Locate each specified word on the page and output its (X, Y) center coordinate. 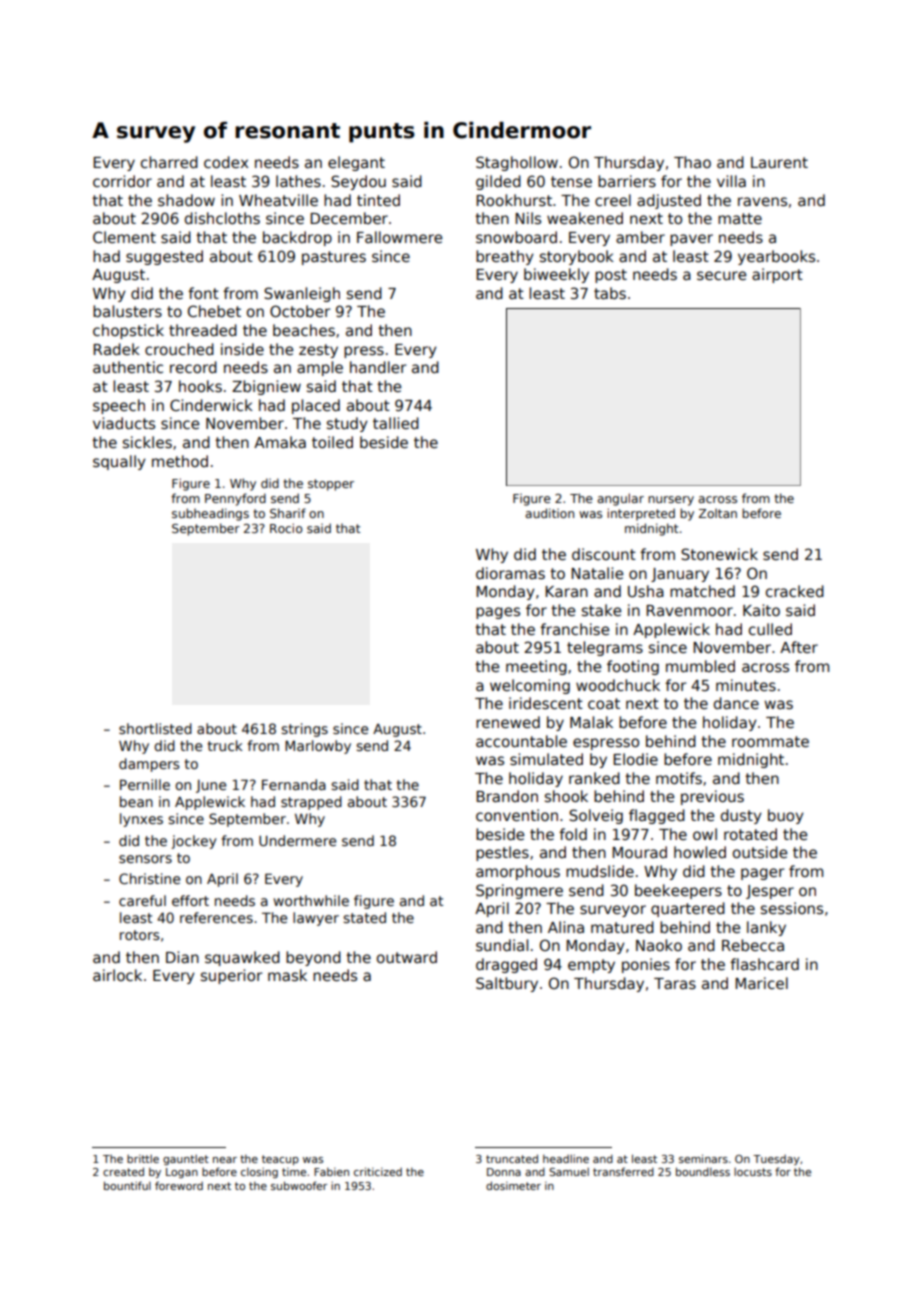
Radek (116, 349)
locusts (753, 1172)
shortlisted (155, 728)
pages (498, 613)
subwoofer (299, 1185)
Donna (504, 1172)
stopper (331, 485)
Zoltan (718, 513)
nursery (671, 501)
